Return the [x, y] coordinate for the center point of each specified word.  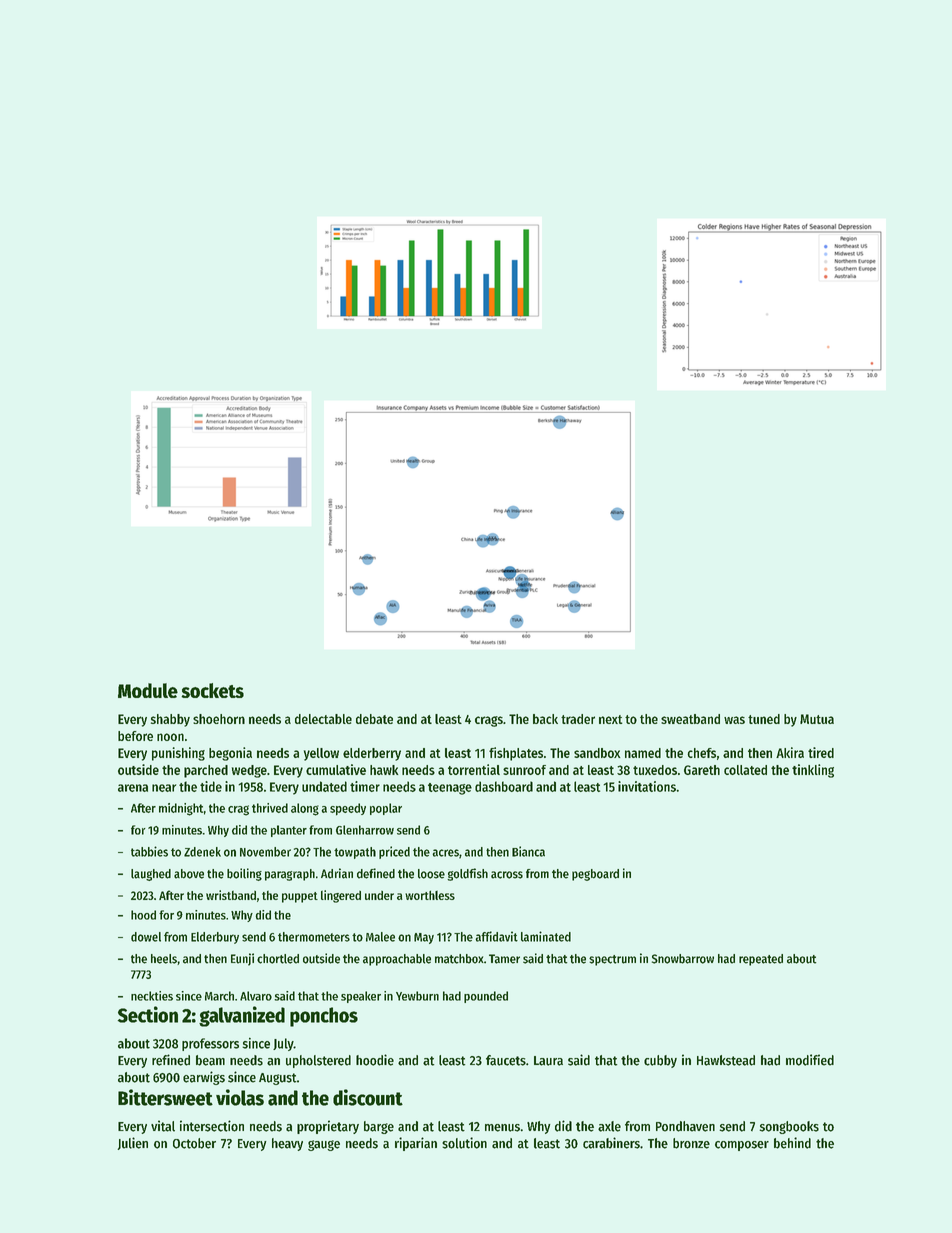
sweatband [690, 719]
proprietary [328, 1127]
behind [792, 1143]
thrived [270, 808]
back [545, 719]
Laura [548, 1061]
